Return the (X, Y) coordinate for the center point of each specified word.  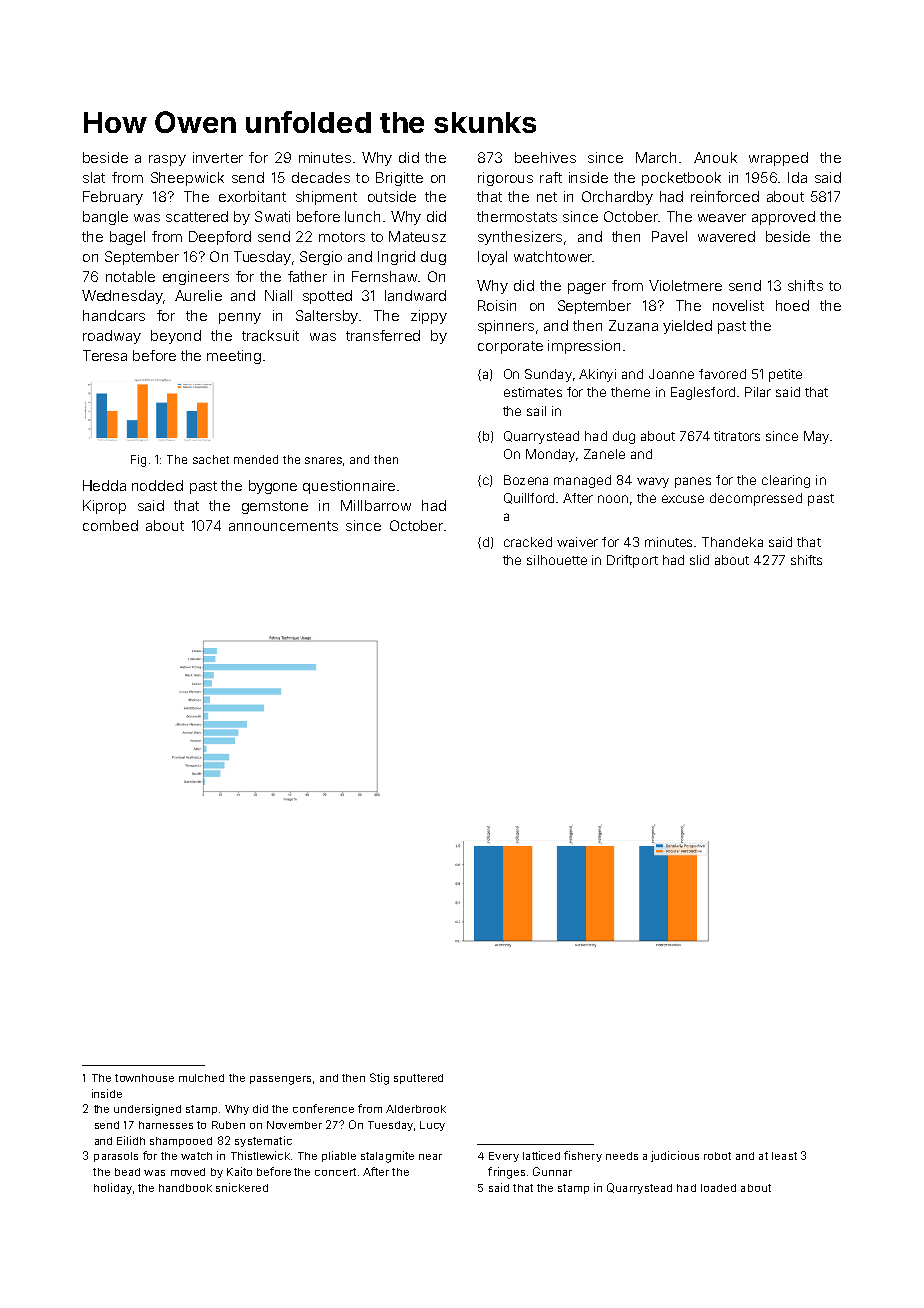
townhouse (144, 1078)
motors (342, 237)
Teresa (105, 355)
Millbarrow (376, 505)
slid (699, 560)
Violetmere (685, 285)
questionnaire (349, 487)
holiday (113, 1188)
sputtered (418, 1079)
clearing (786, 481)
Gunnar (552, 1171)
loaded (718, 1188)
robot (717, 1156)
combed (110, 525)
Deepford (220, 238)
